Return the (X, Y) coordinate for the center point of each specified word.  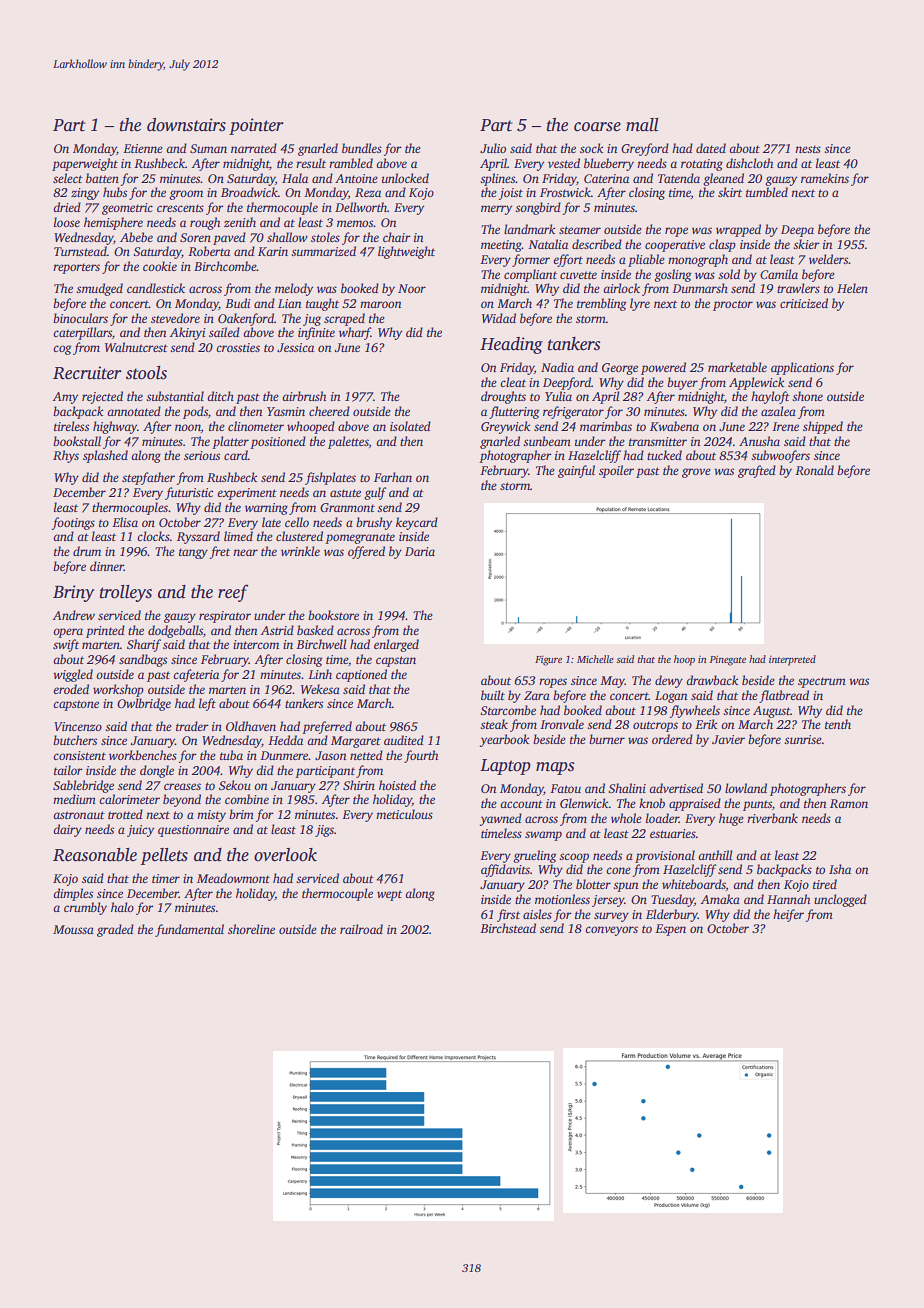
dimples (73, 894)
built (493, 695)
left (207, 704)
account (521, 804)
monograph (698, 260)
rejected (102, 397)
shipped (823, 427)
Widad (499, 318)
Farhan (393, 477)
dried (67, 207)
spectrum (822, 682)
